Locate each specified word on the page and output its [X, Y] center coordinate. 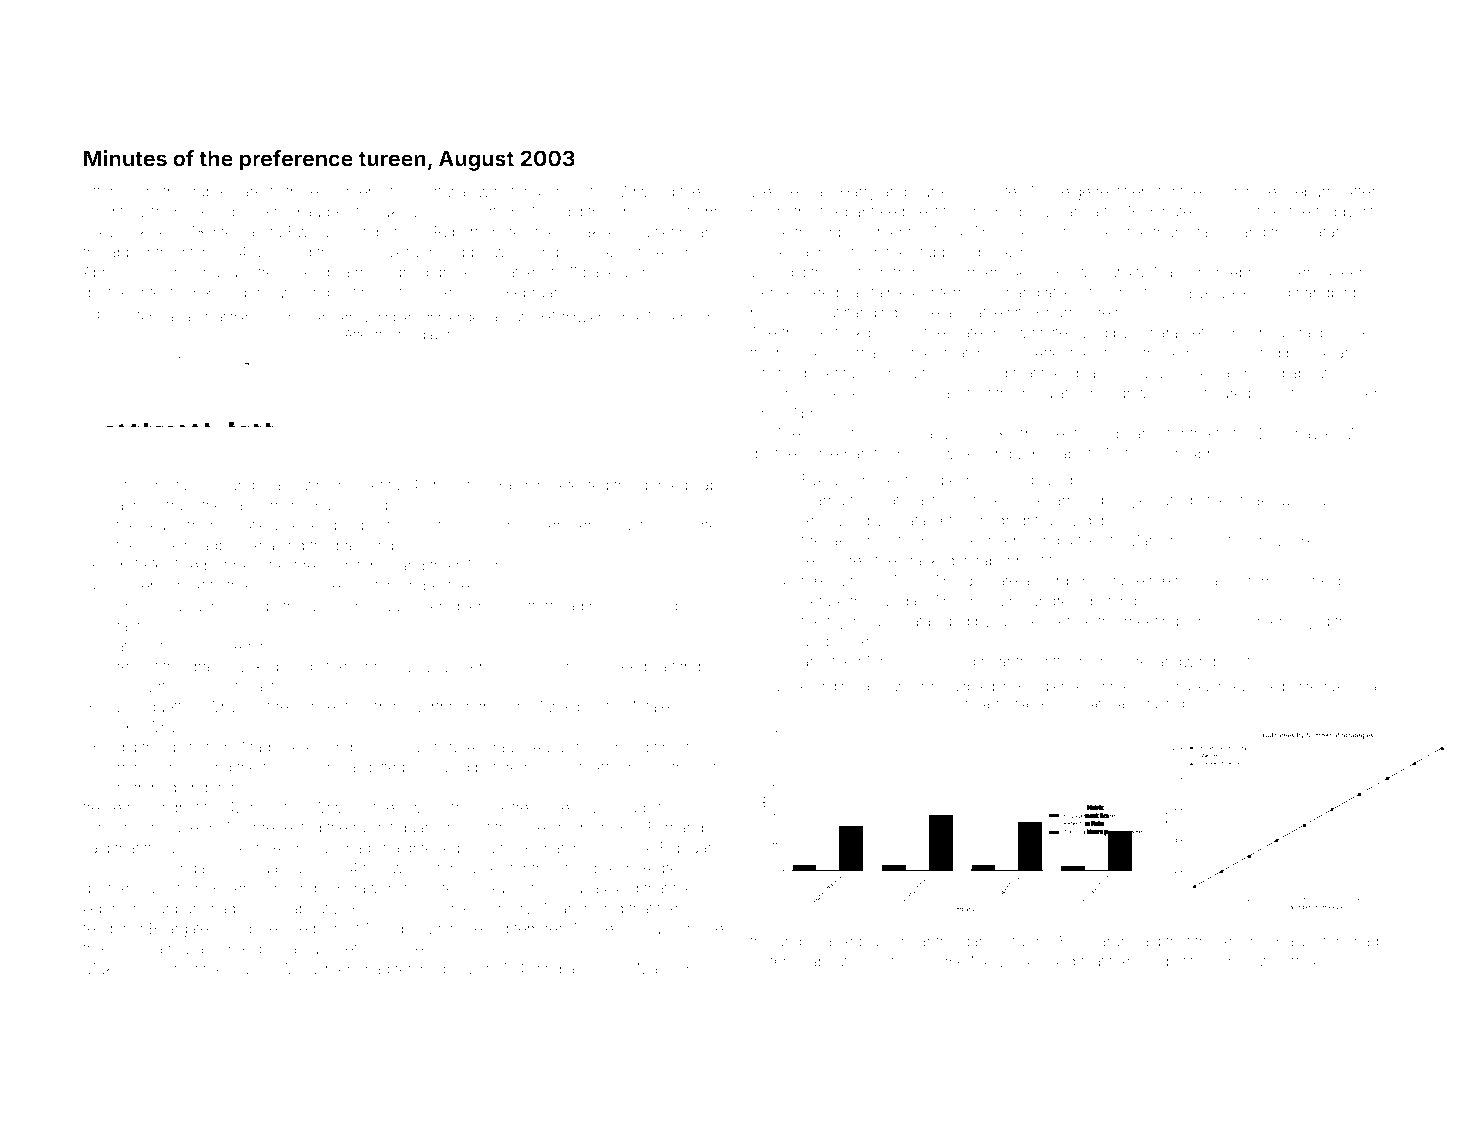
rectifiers [1125, 191]
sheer [1344, 272]
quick [161, 546]
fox [830, 211]
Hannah [110, 828]
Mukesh [110, 969]
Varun [1109, 941]
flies [1091, 540]
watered [777, 961]
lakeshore [860, 540]
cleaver [774, 292]
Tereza [154, 317]
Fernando [680, 828]
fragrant [415, 193]
